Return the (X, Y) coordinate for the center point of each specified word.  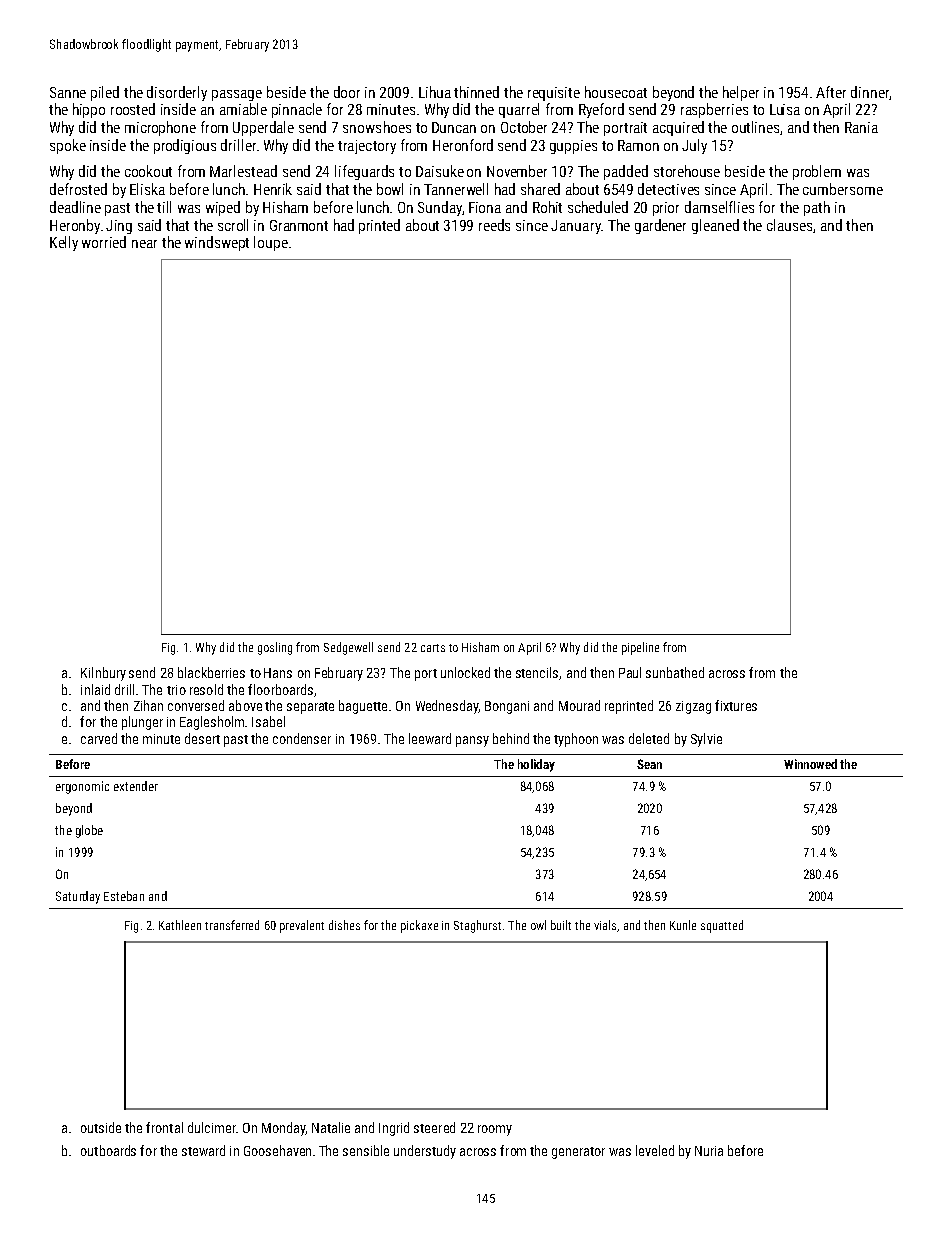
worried (104, 242)
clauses (790, 226)
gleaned (715, 226)
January (576, 227)
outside (101, 1127)
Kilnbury (103, 674)
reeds (494, 225)
